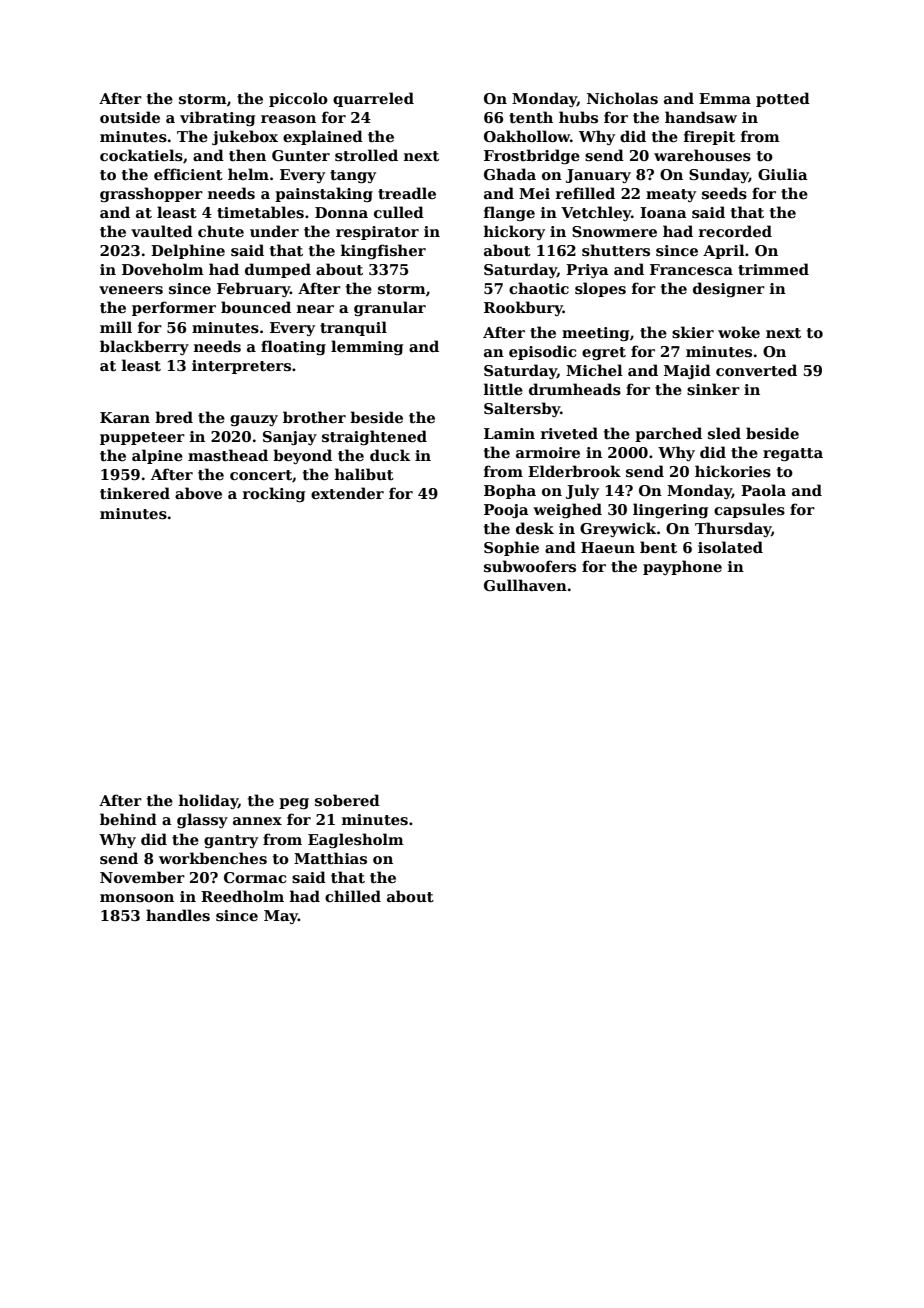 The image size is (924, 1308). What do you see at coordinates (503, 389) in the image?
I see `little` at bounding box center [503, 389].
